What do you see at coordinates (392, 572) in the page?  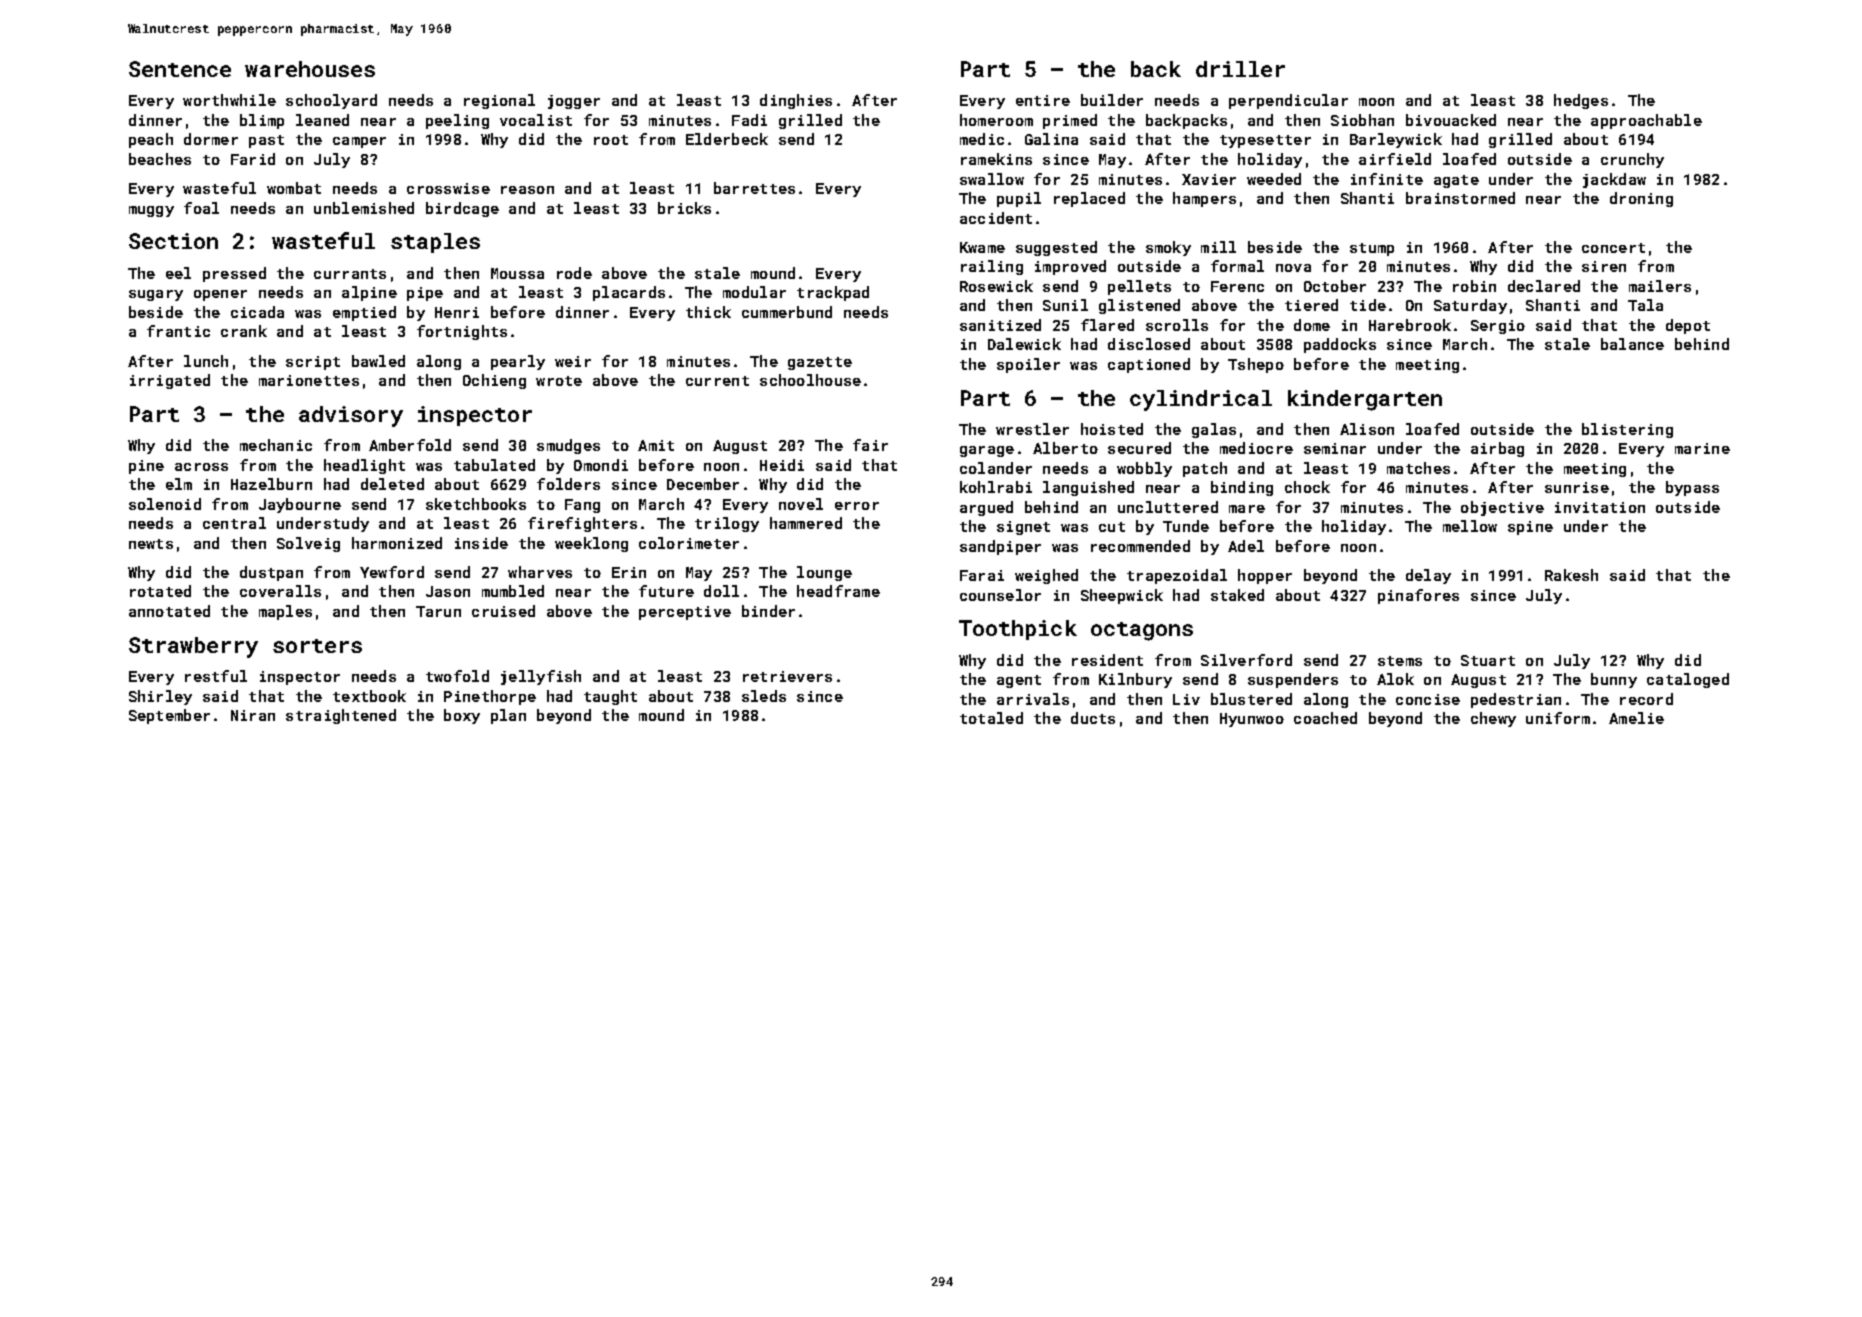 I see `Yewford` at bounding box center [392, 572].
